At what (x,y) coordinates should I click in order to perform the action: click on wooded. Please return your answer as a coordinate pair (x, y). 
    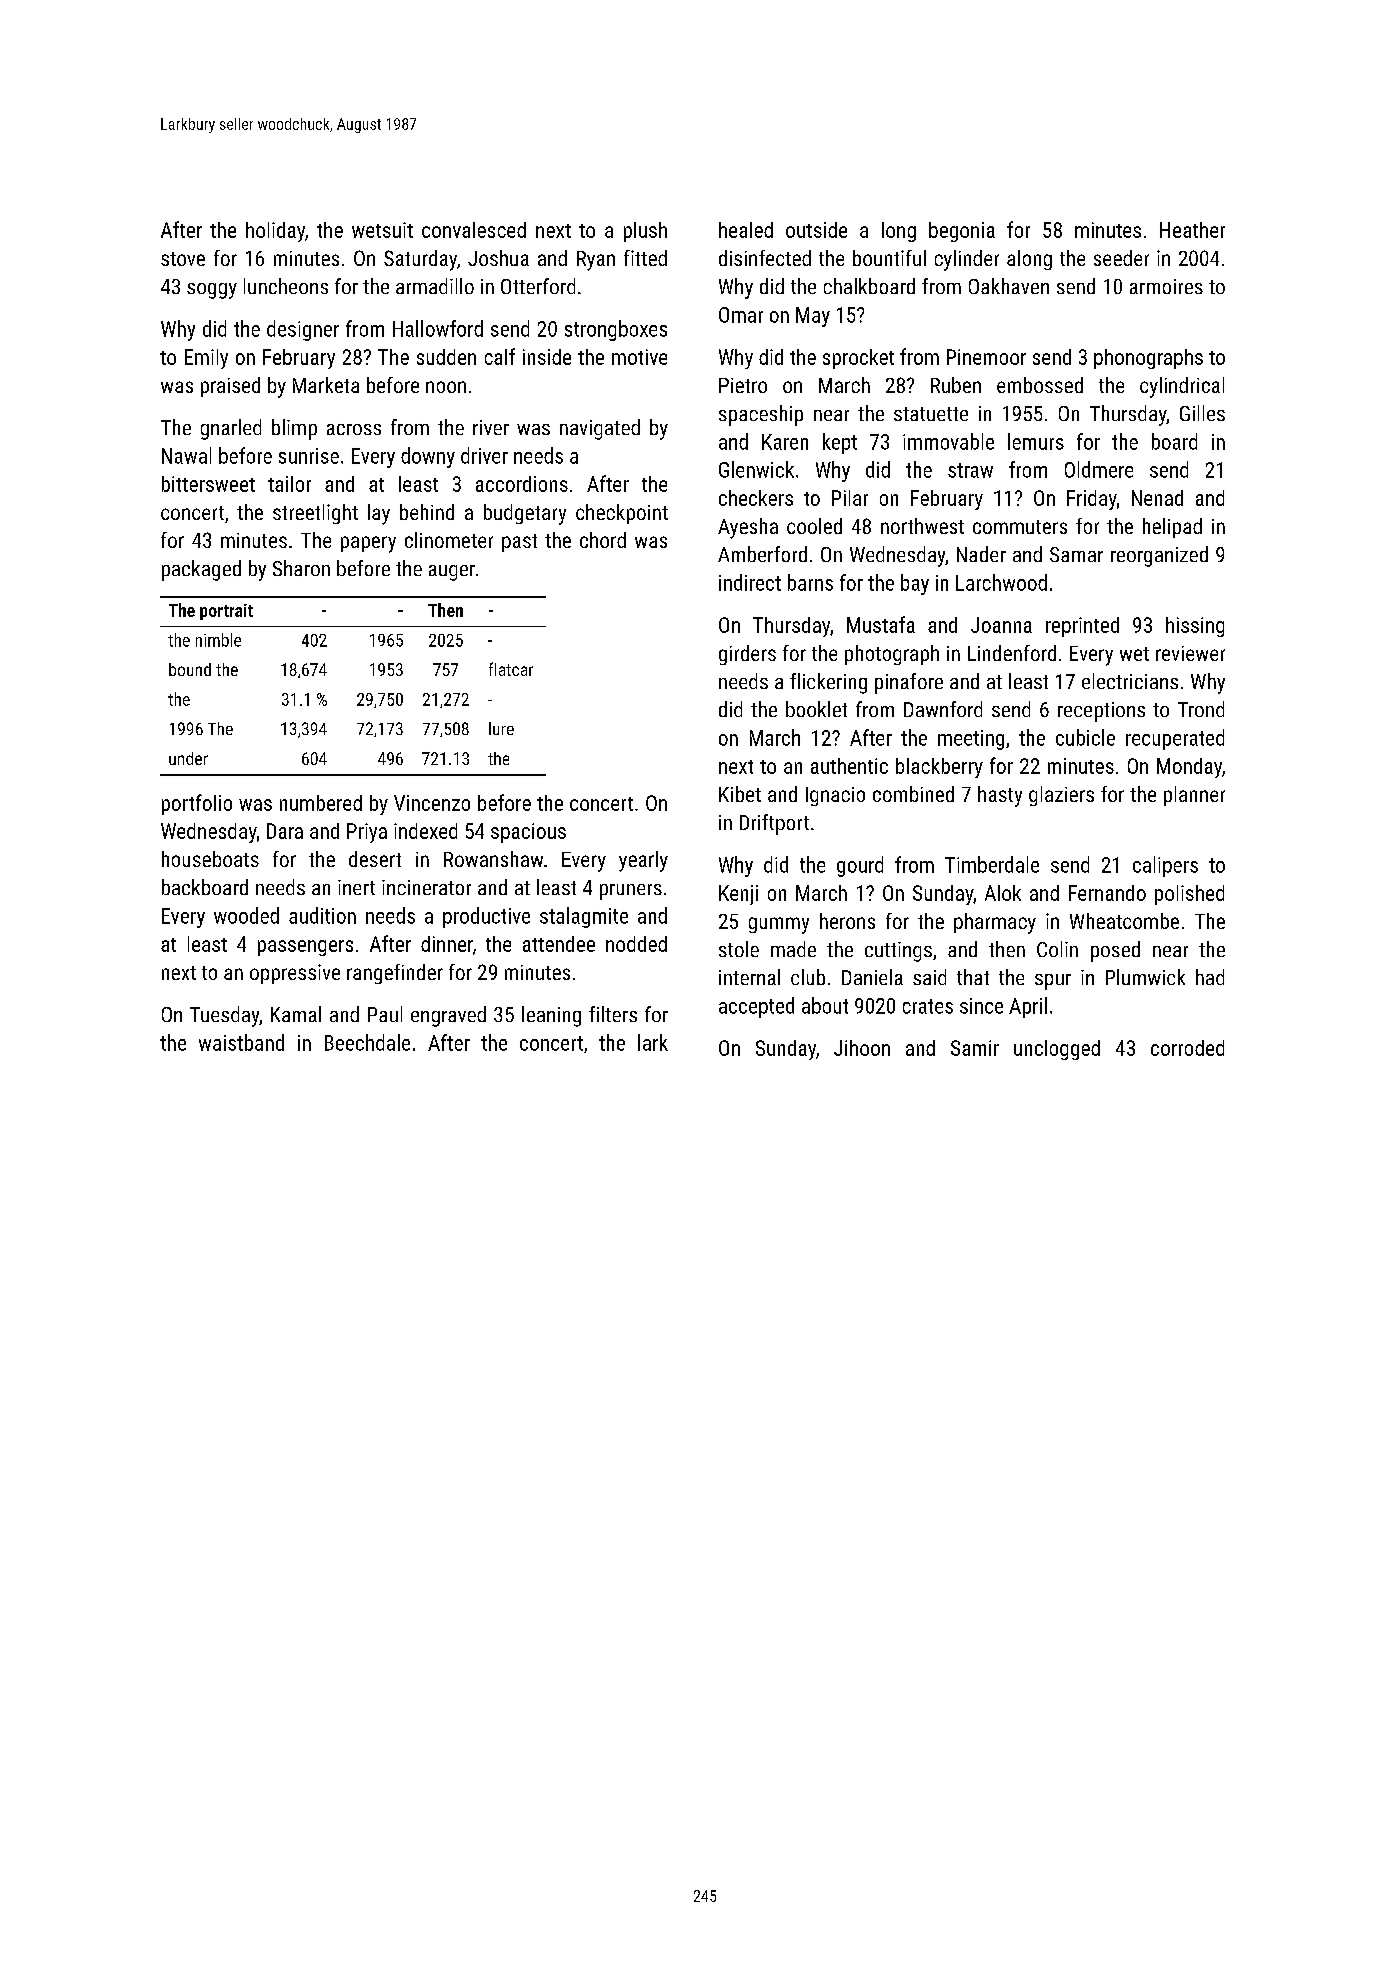
    Looking at the image, I should click on (246, 915).
